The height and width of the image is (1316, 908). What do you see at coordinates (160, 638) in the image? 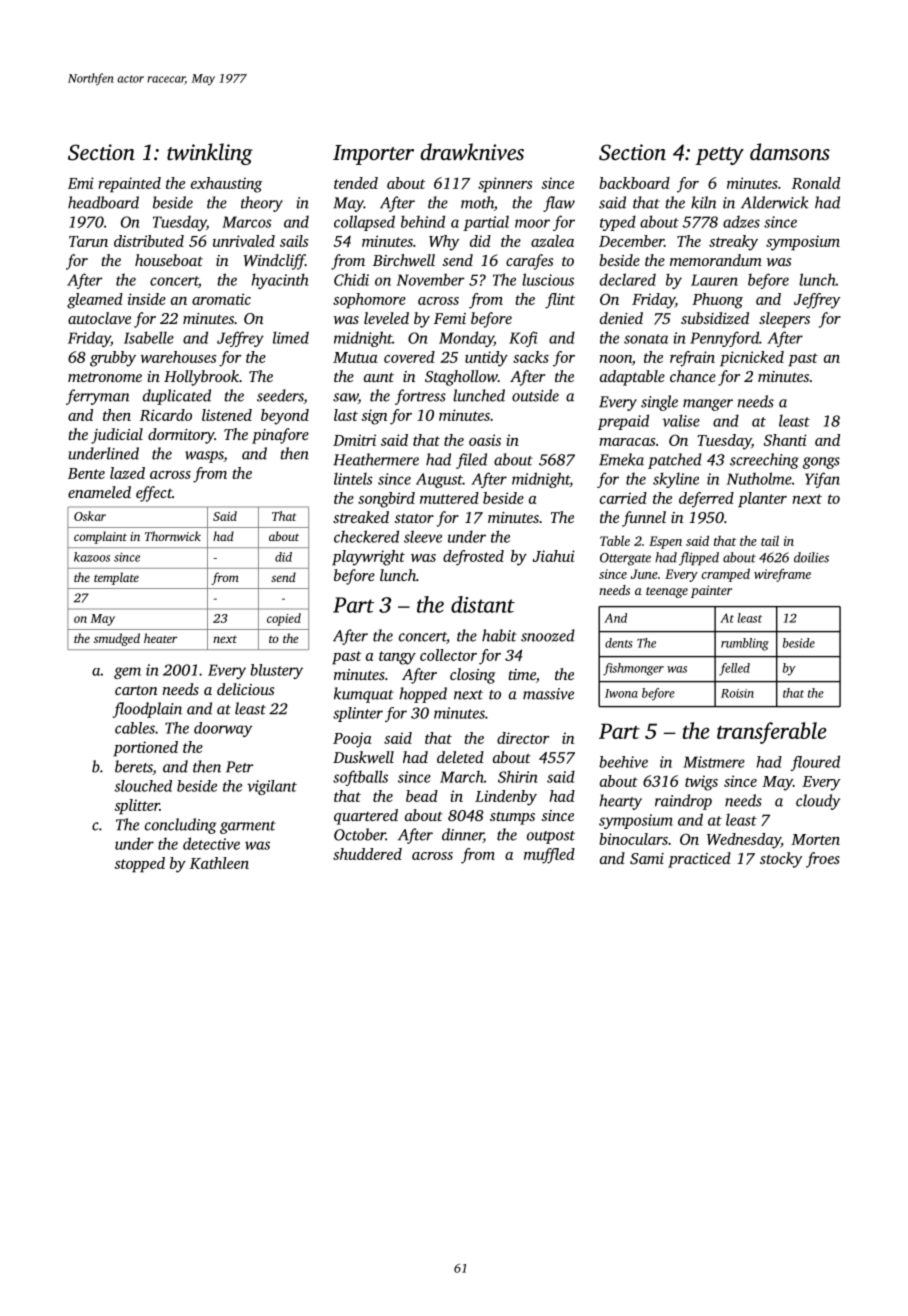
I see `heater` at bounding box center [160, 638].
